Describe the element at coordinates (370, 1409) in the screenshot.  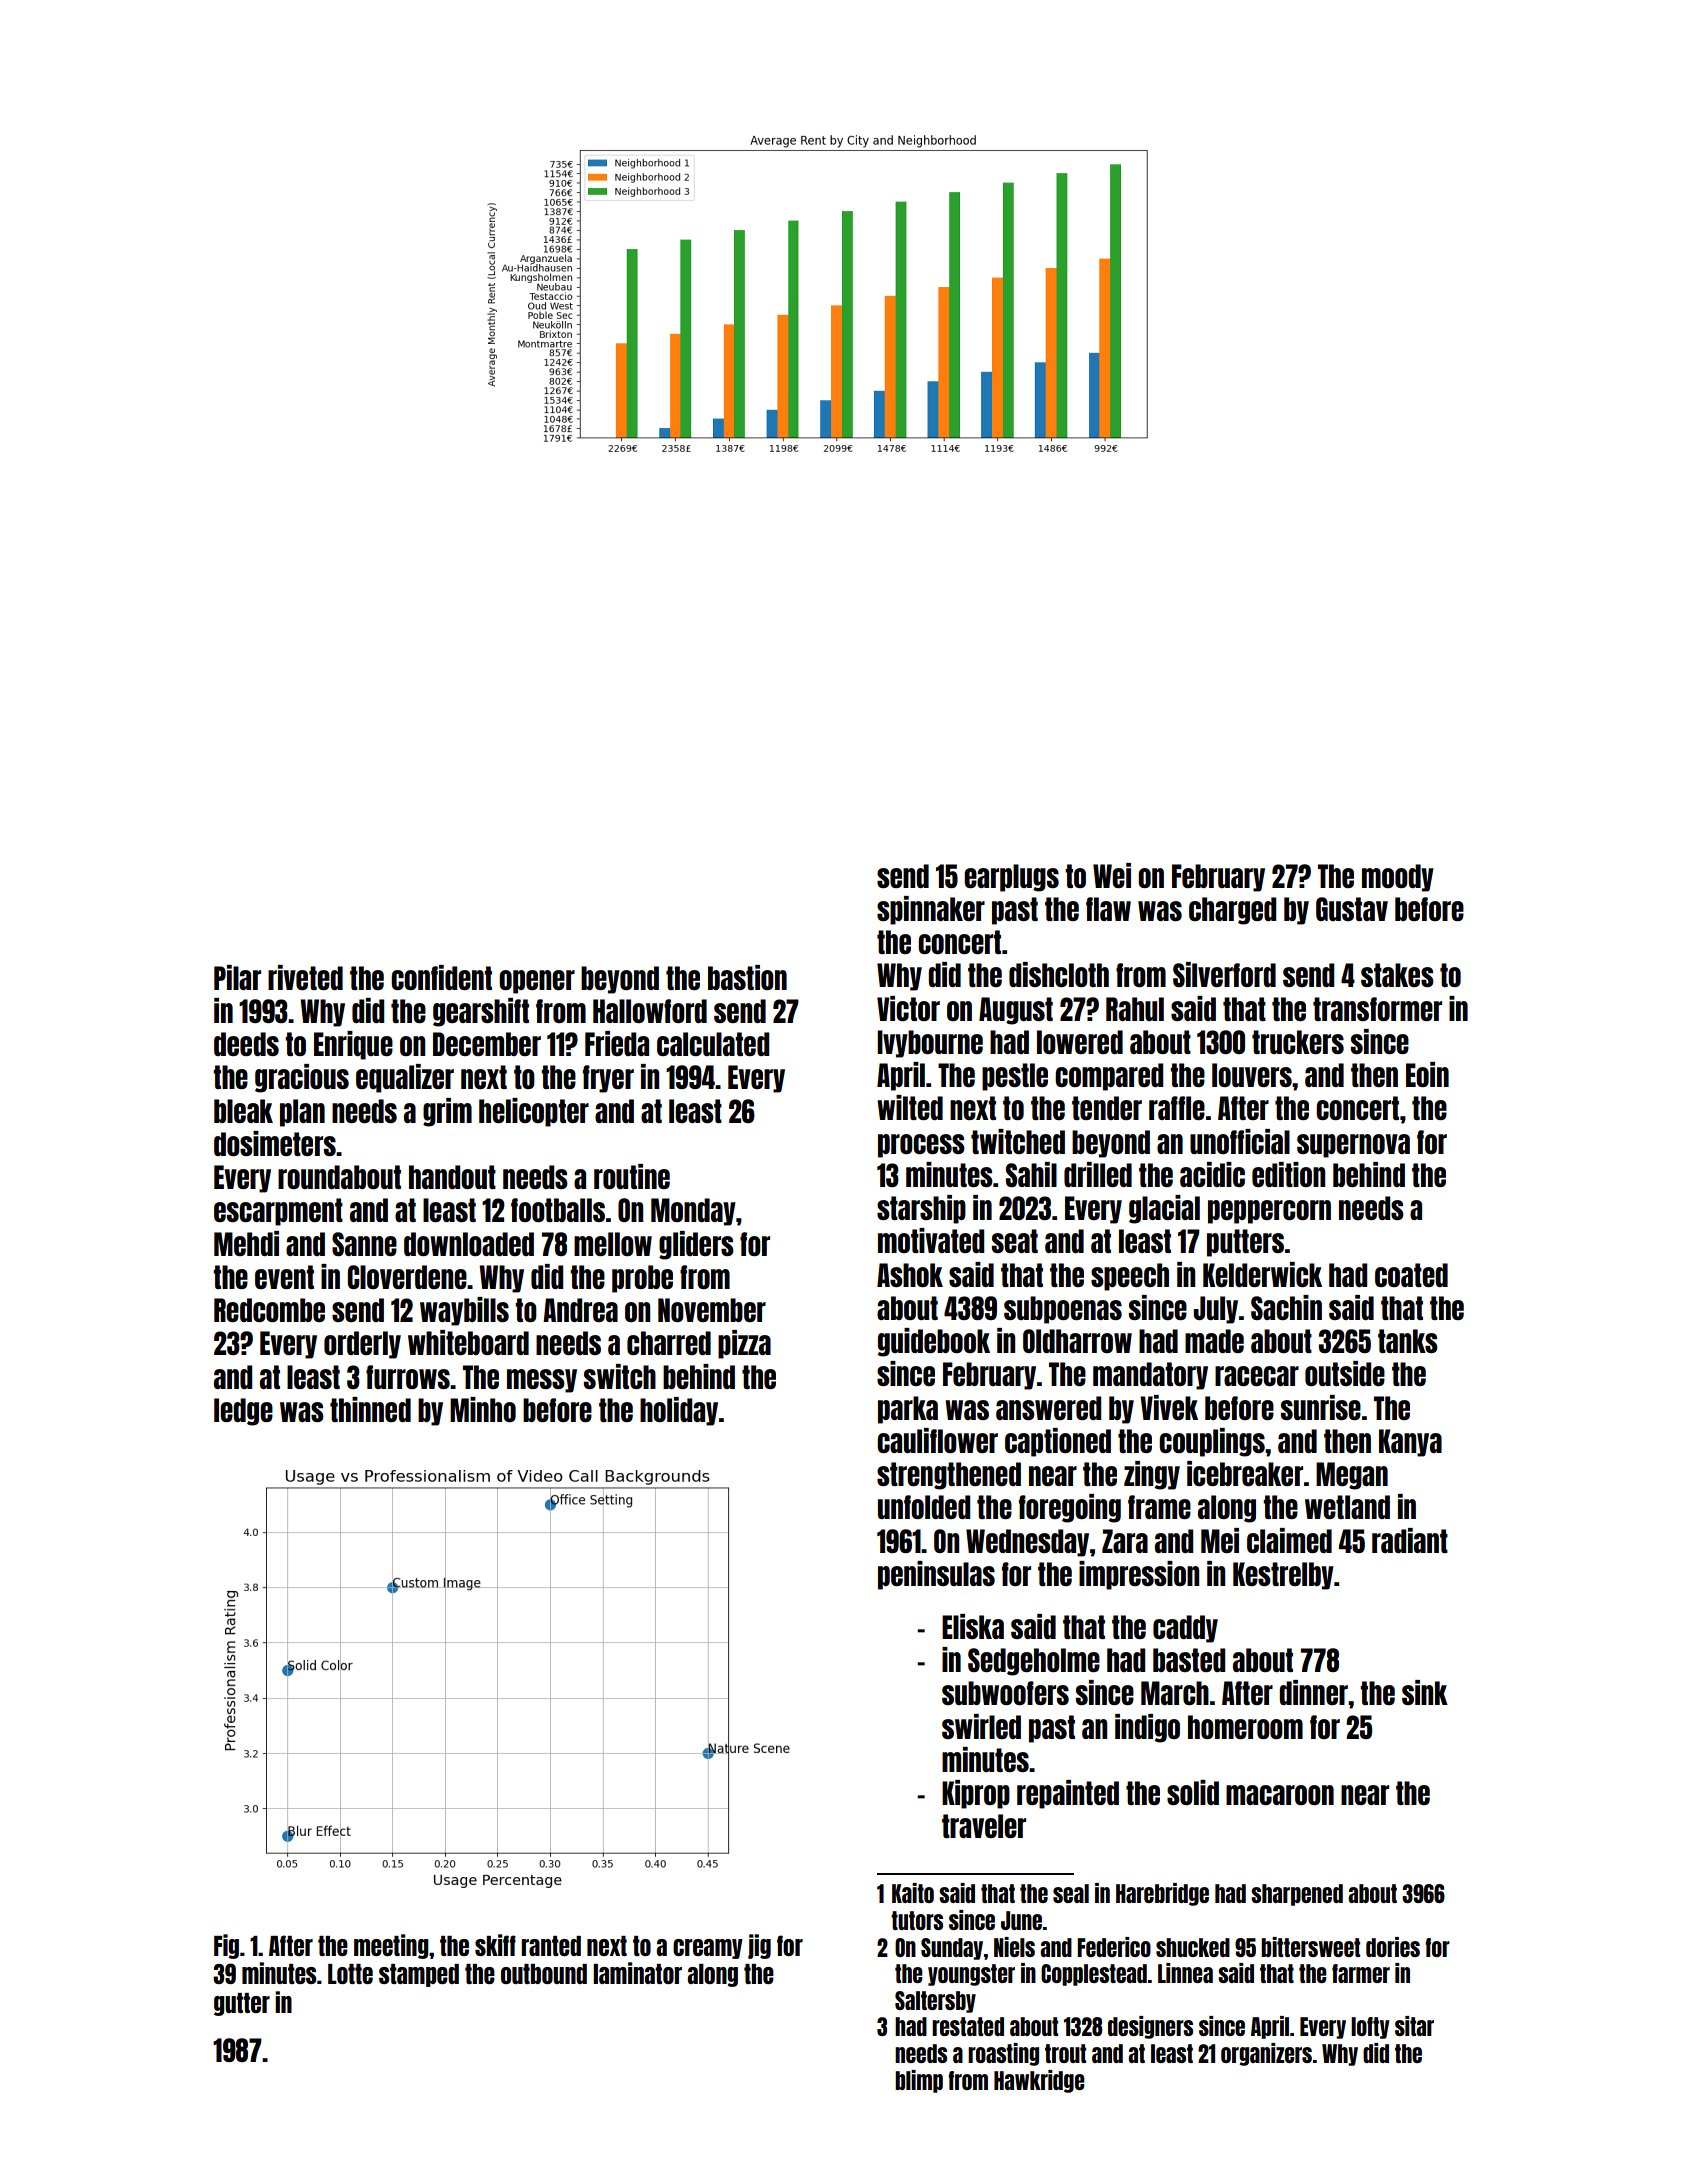
I see `thinned` at that location.
